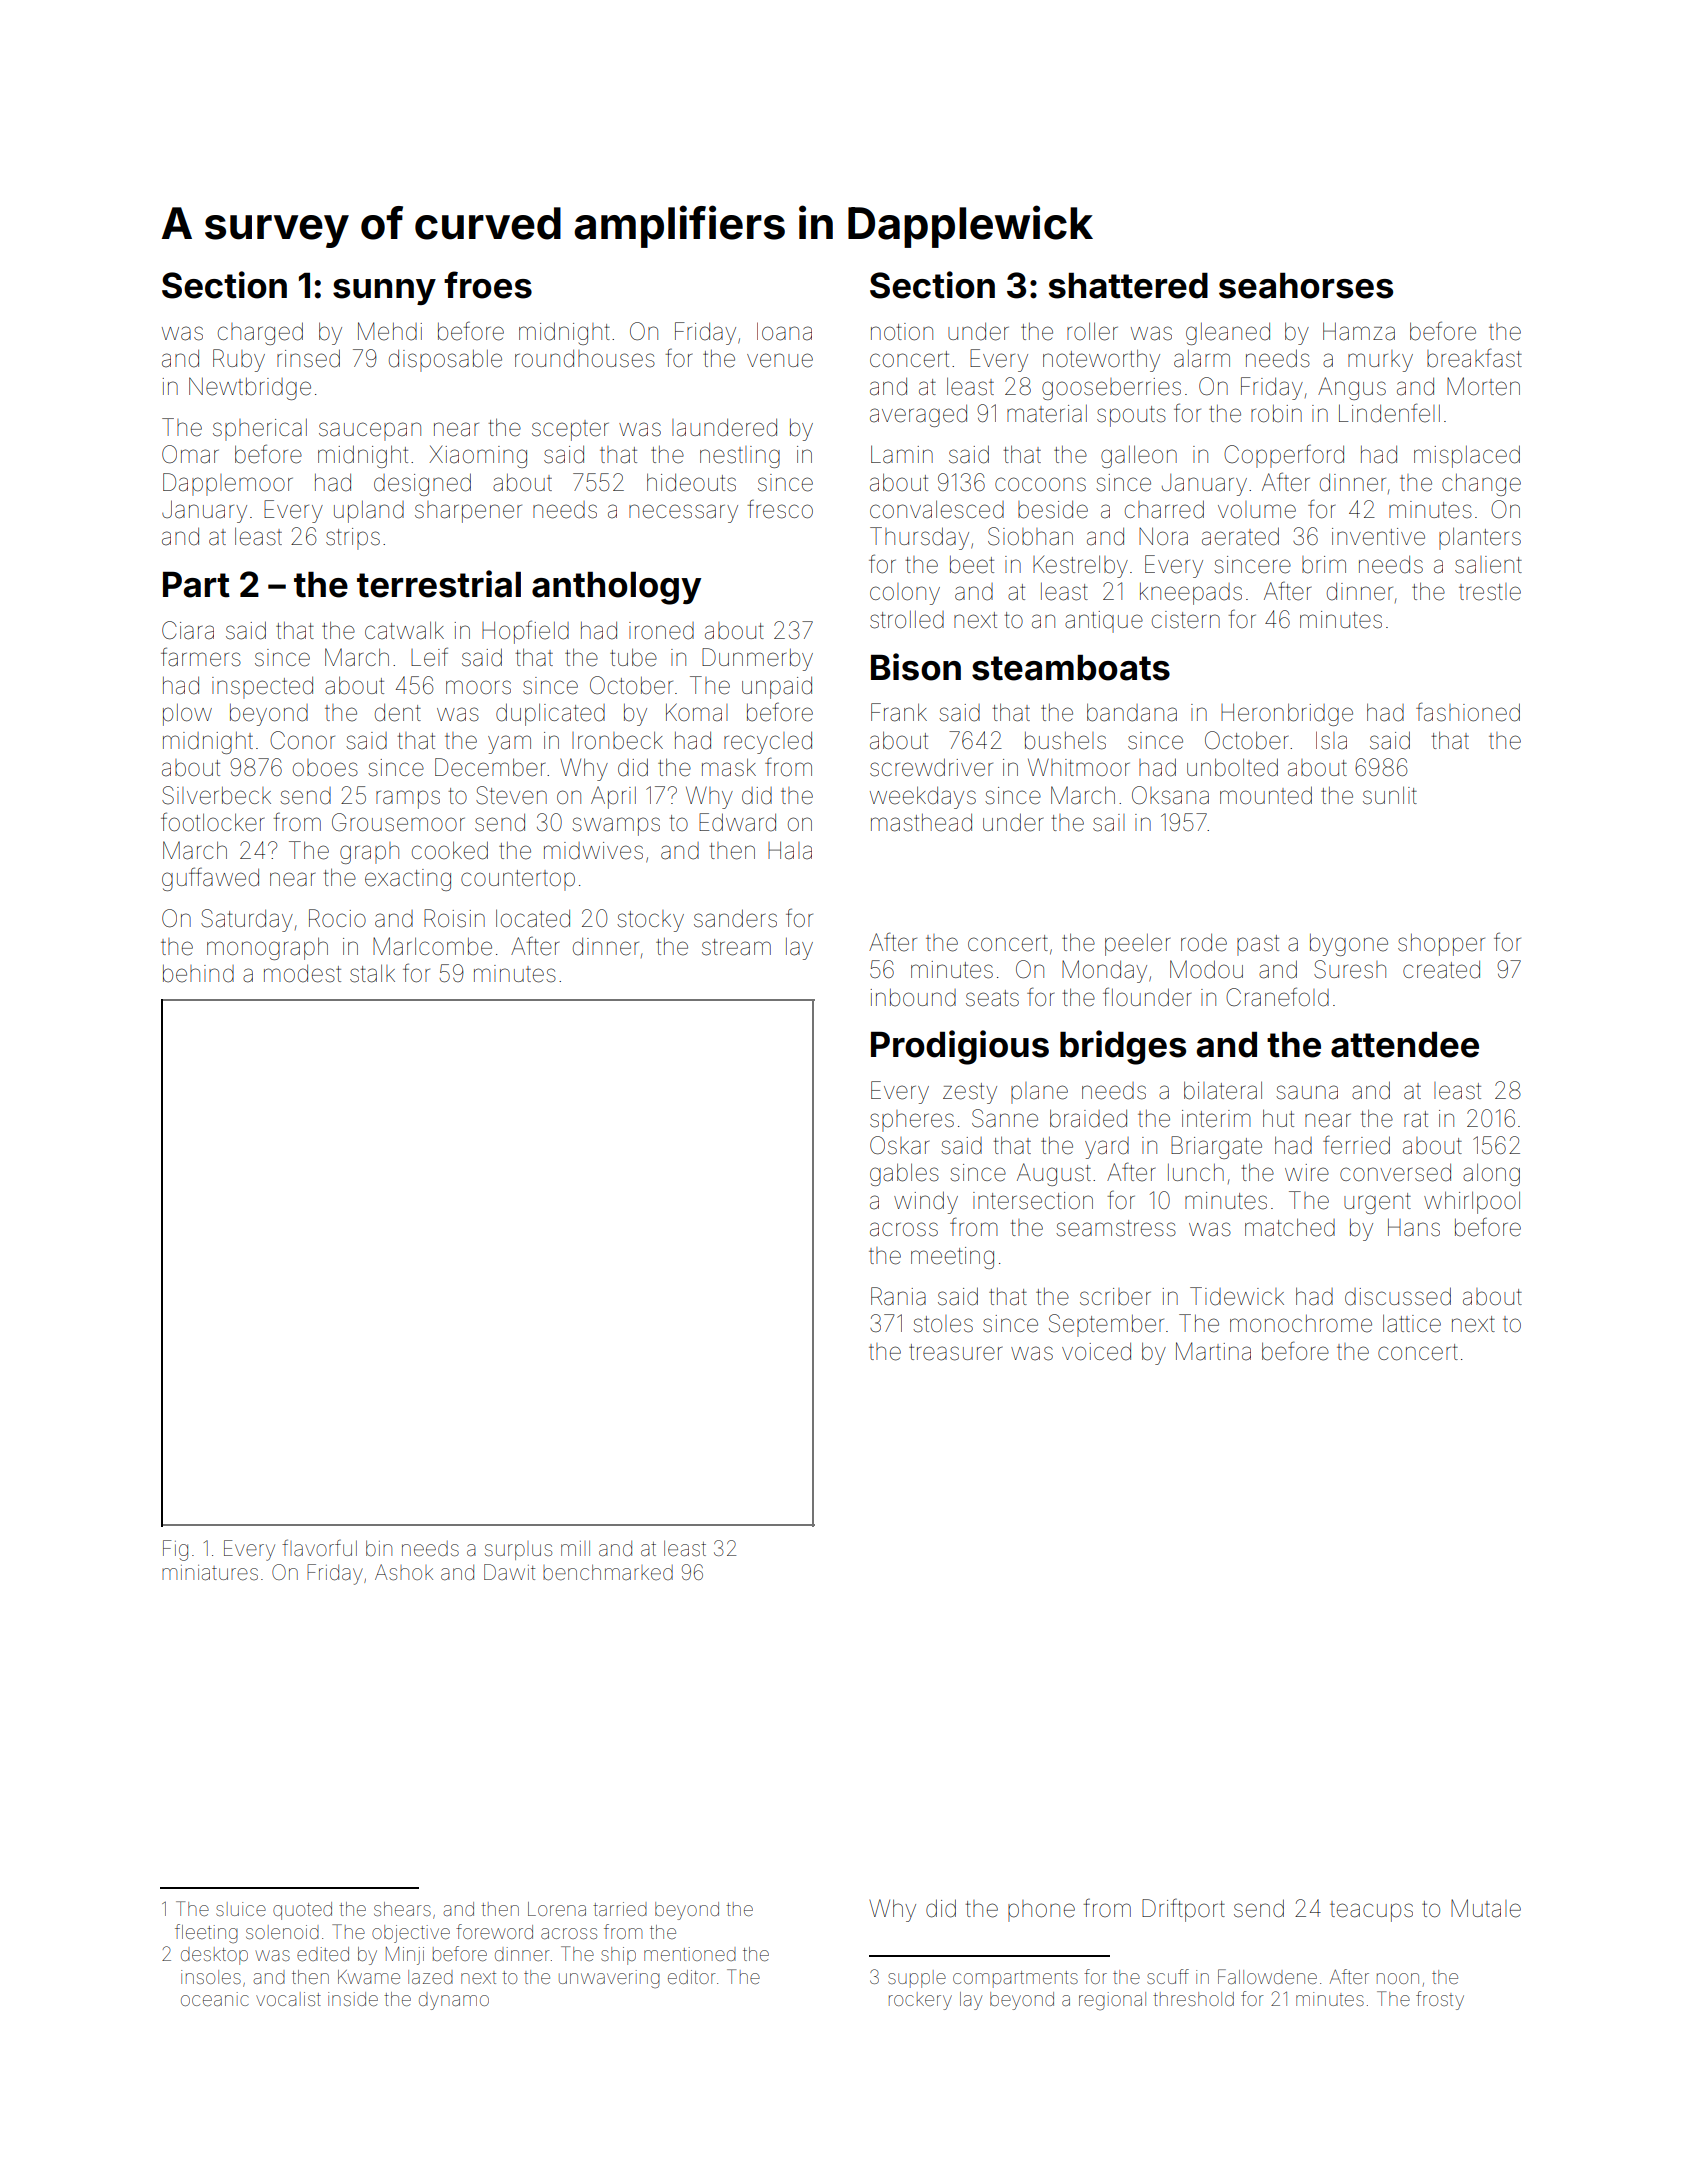  What do you see at coordinates (1164, 509) in the screenshot?
I see `charred` at bounding box center [1164, 509].
